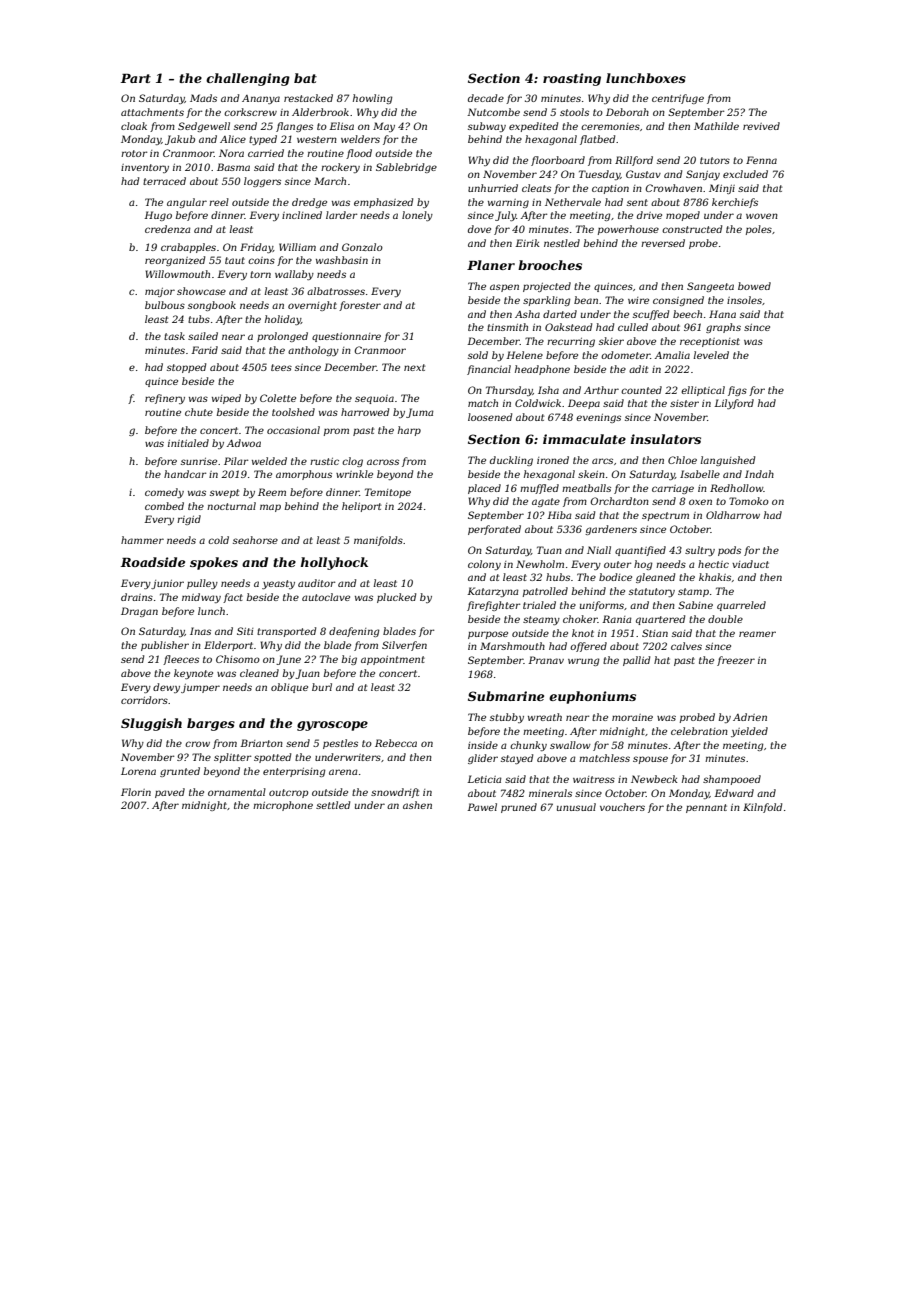 This page has width=908, height=1316. I want to click on wire, so click(638, 300).
